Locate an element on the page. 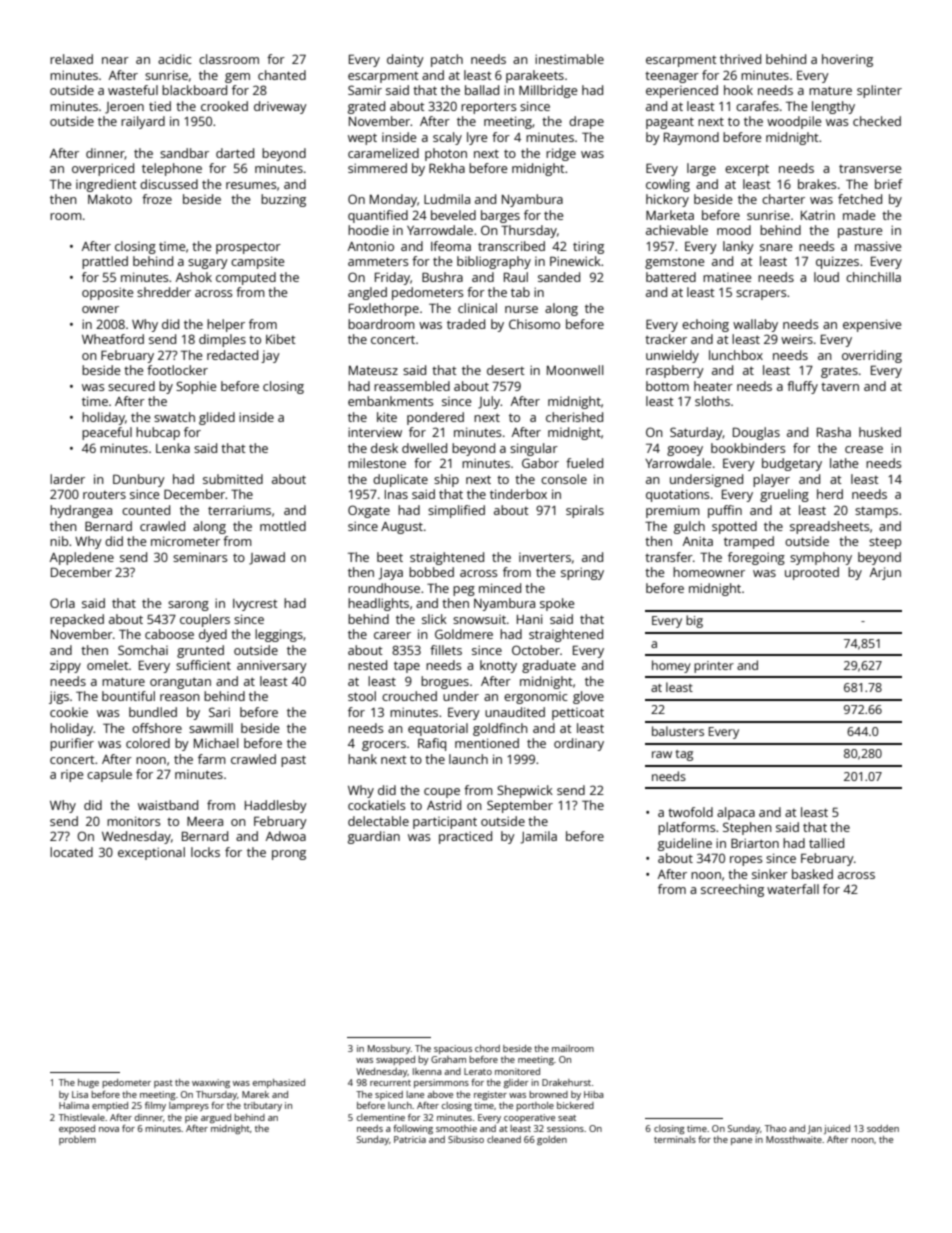  argued is located at coordinates (216, 1118).
